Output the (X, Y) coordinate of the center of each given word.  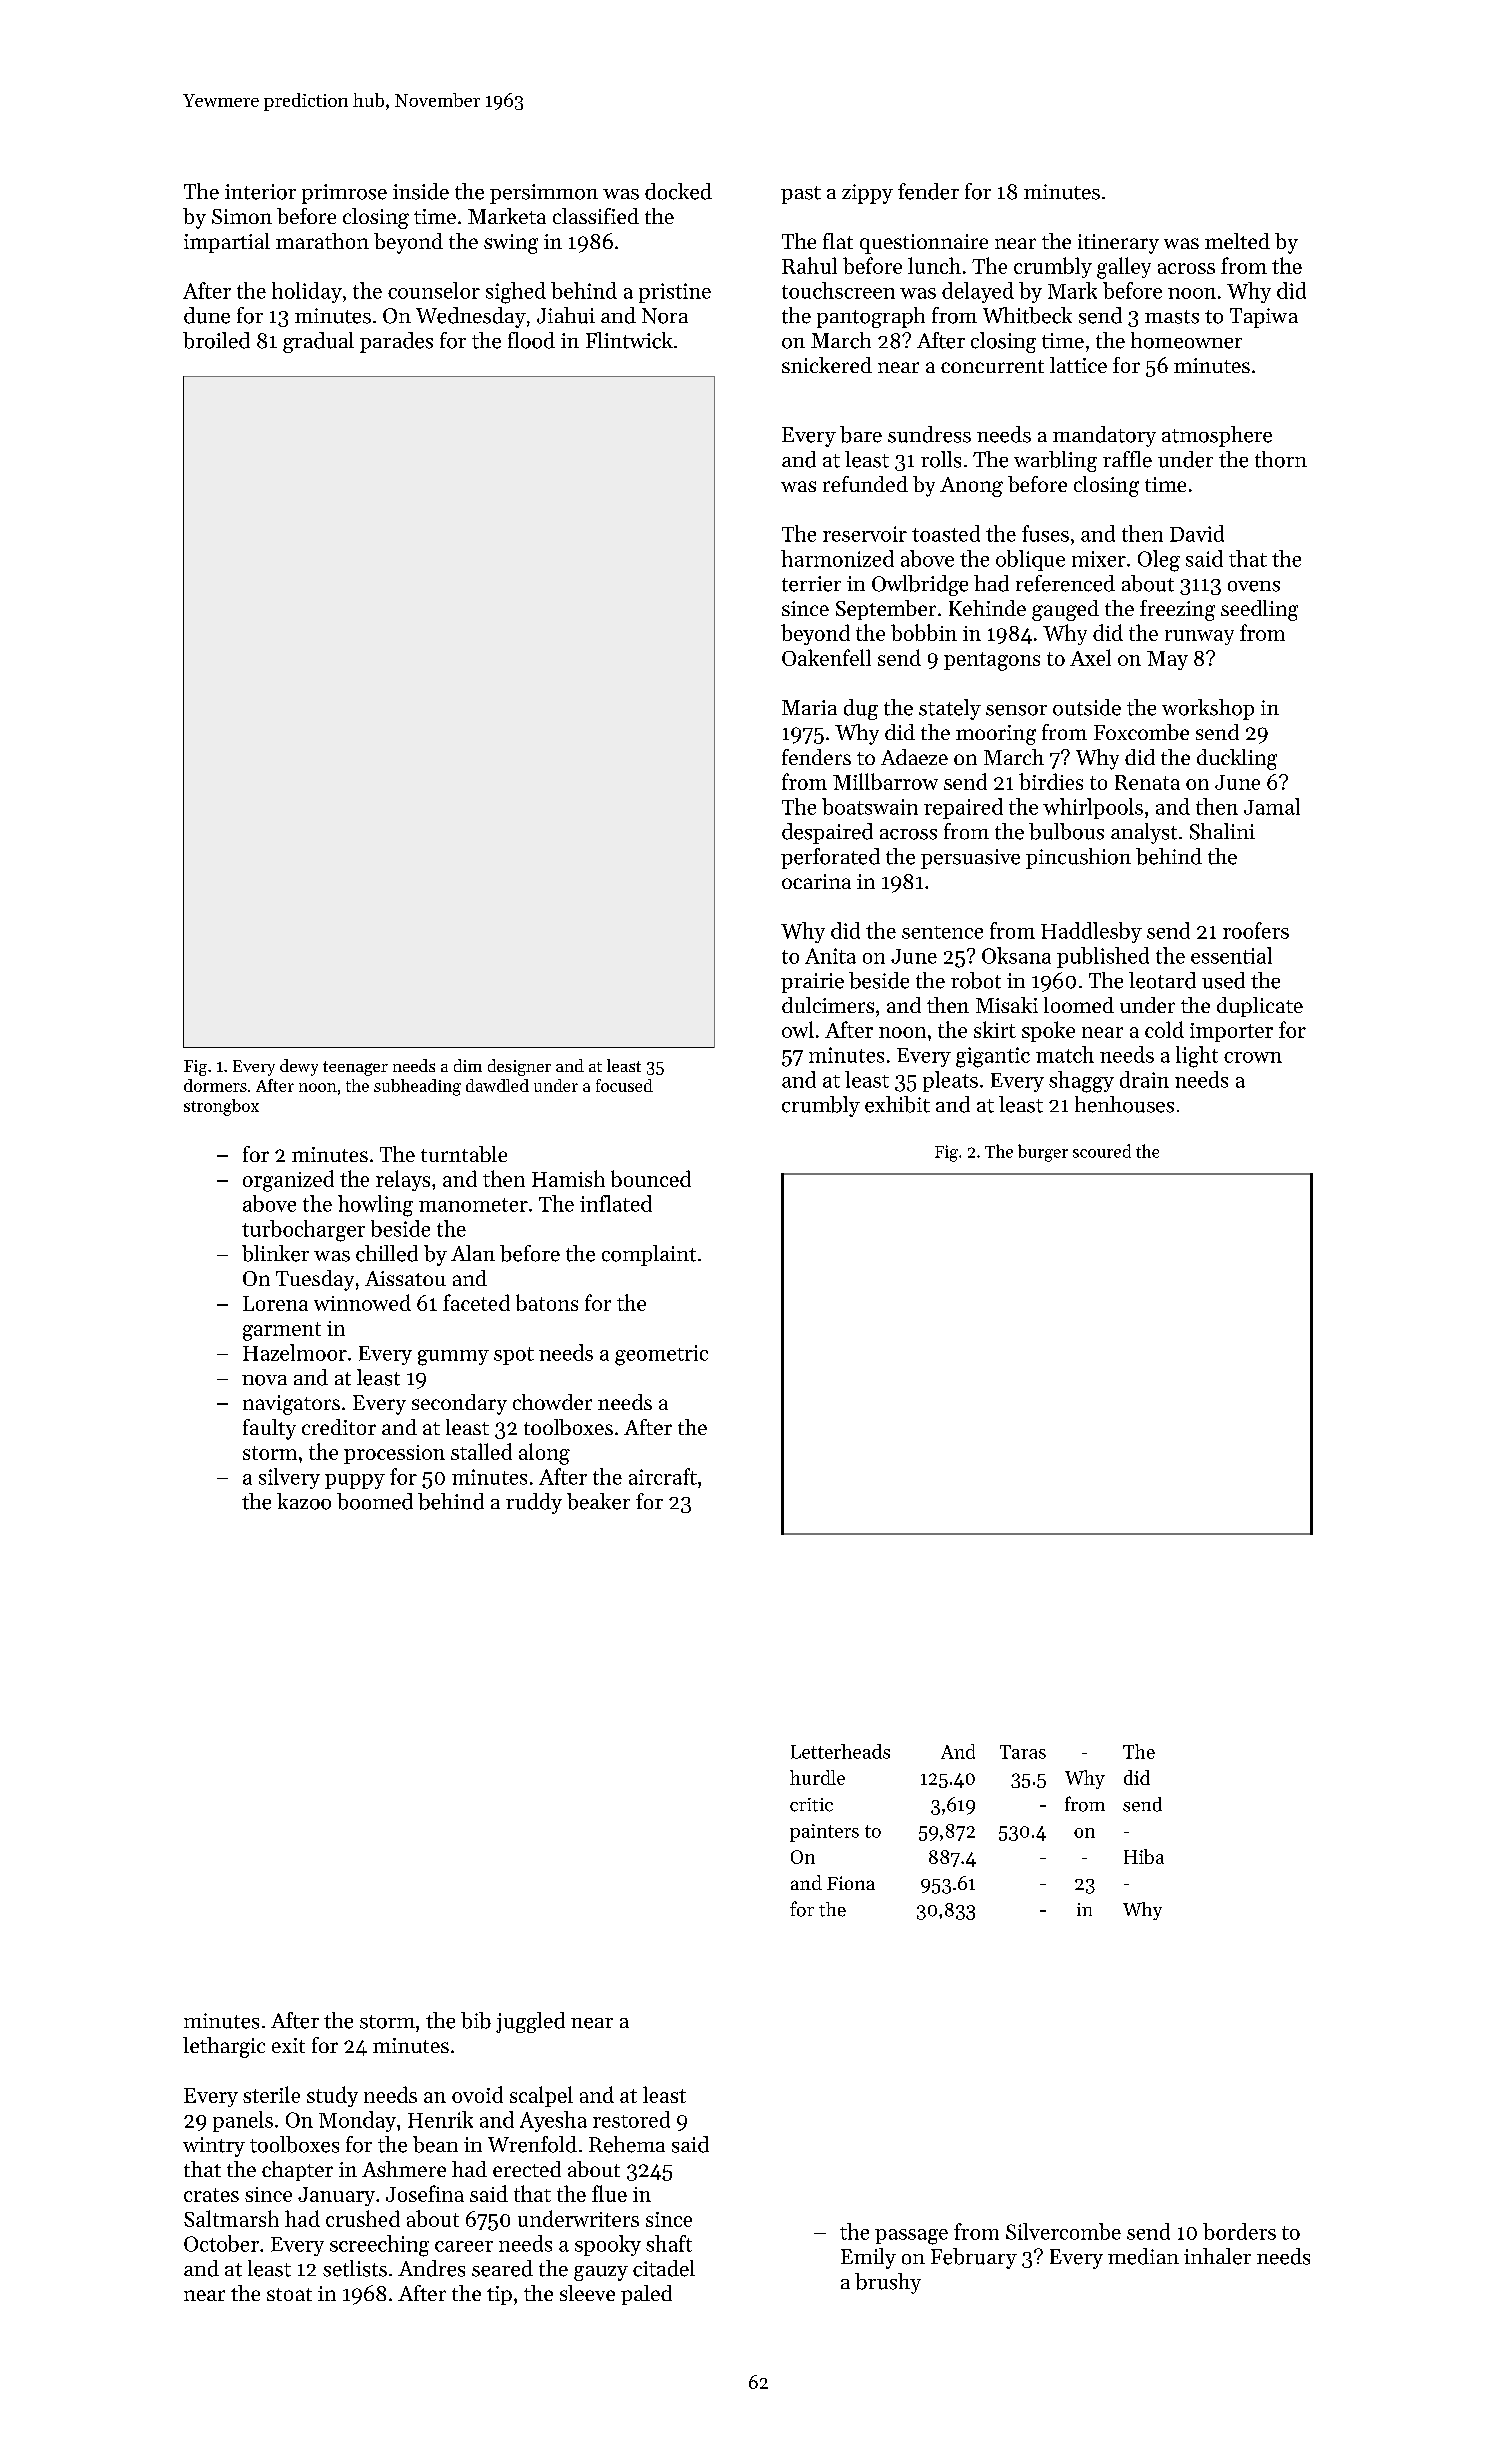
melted (1237, 241)
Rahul (809, 265)
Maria (809, 707)
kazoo (304, 1501)
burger (1043, 1153)
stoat (289, 2294)
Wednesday (471, 317)
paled (646, 2295)
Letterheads (840, 1751)
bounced (651, 1178)
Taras (1023, 1752)
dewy (299, 1067)
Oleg (1159, 561)
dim (468, 1065)
